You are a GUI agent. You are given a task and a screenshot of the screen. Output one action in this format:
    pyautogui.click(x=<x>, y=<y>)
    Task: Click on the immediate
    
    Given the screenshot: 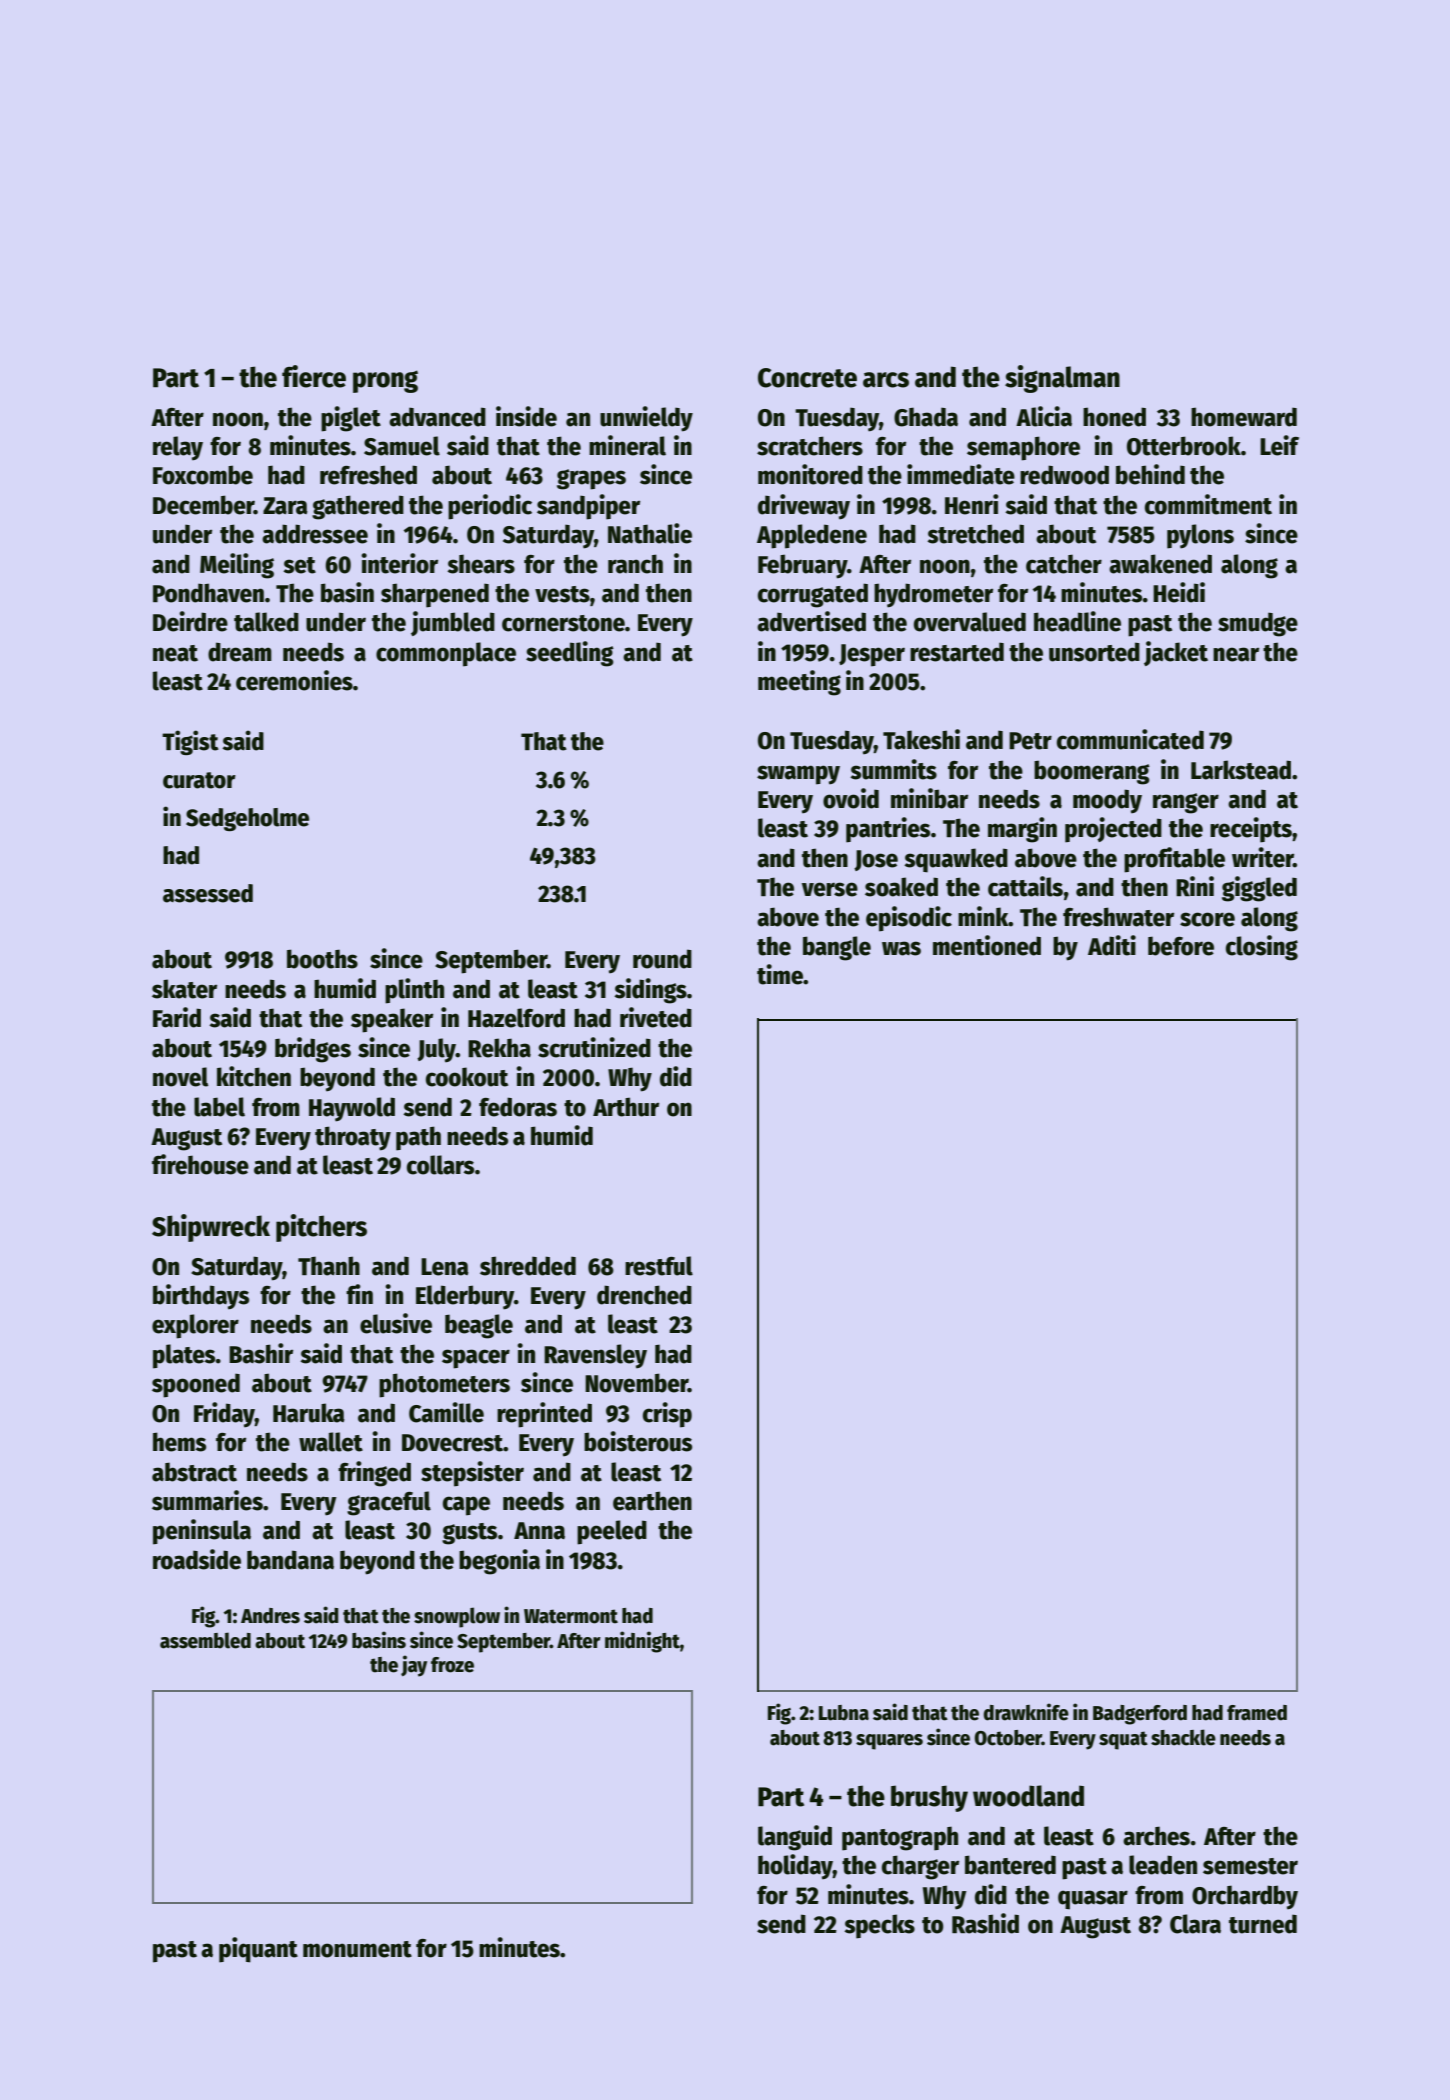 What is the action you would take?
    pyautogui.click(x=961, y=474)
